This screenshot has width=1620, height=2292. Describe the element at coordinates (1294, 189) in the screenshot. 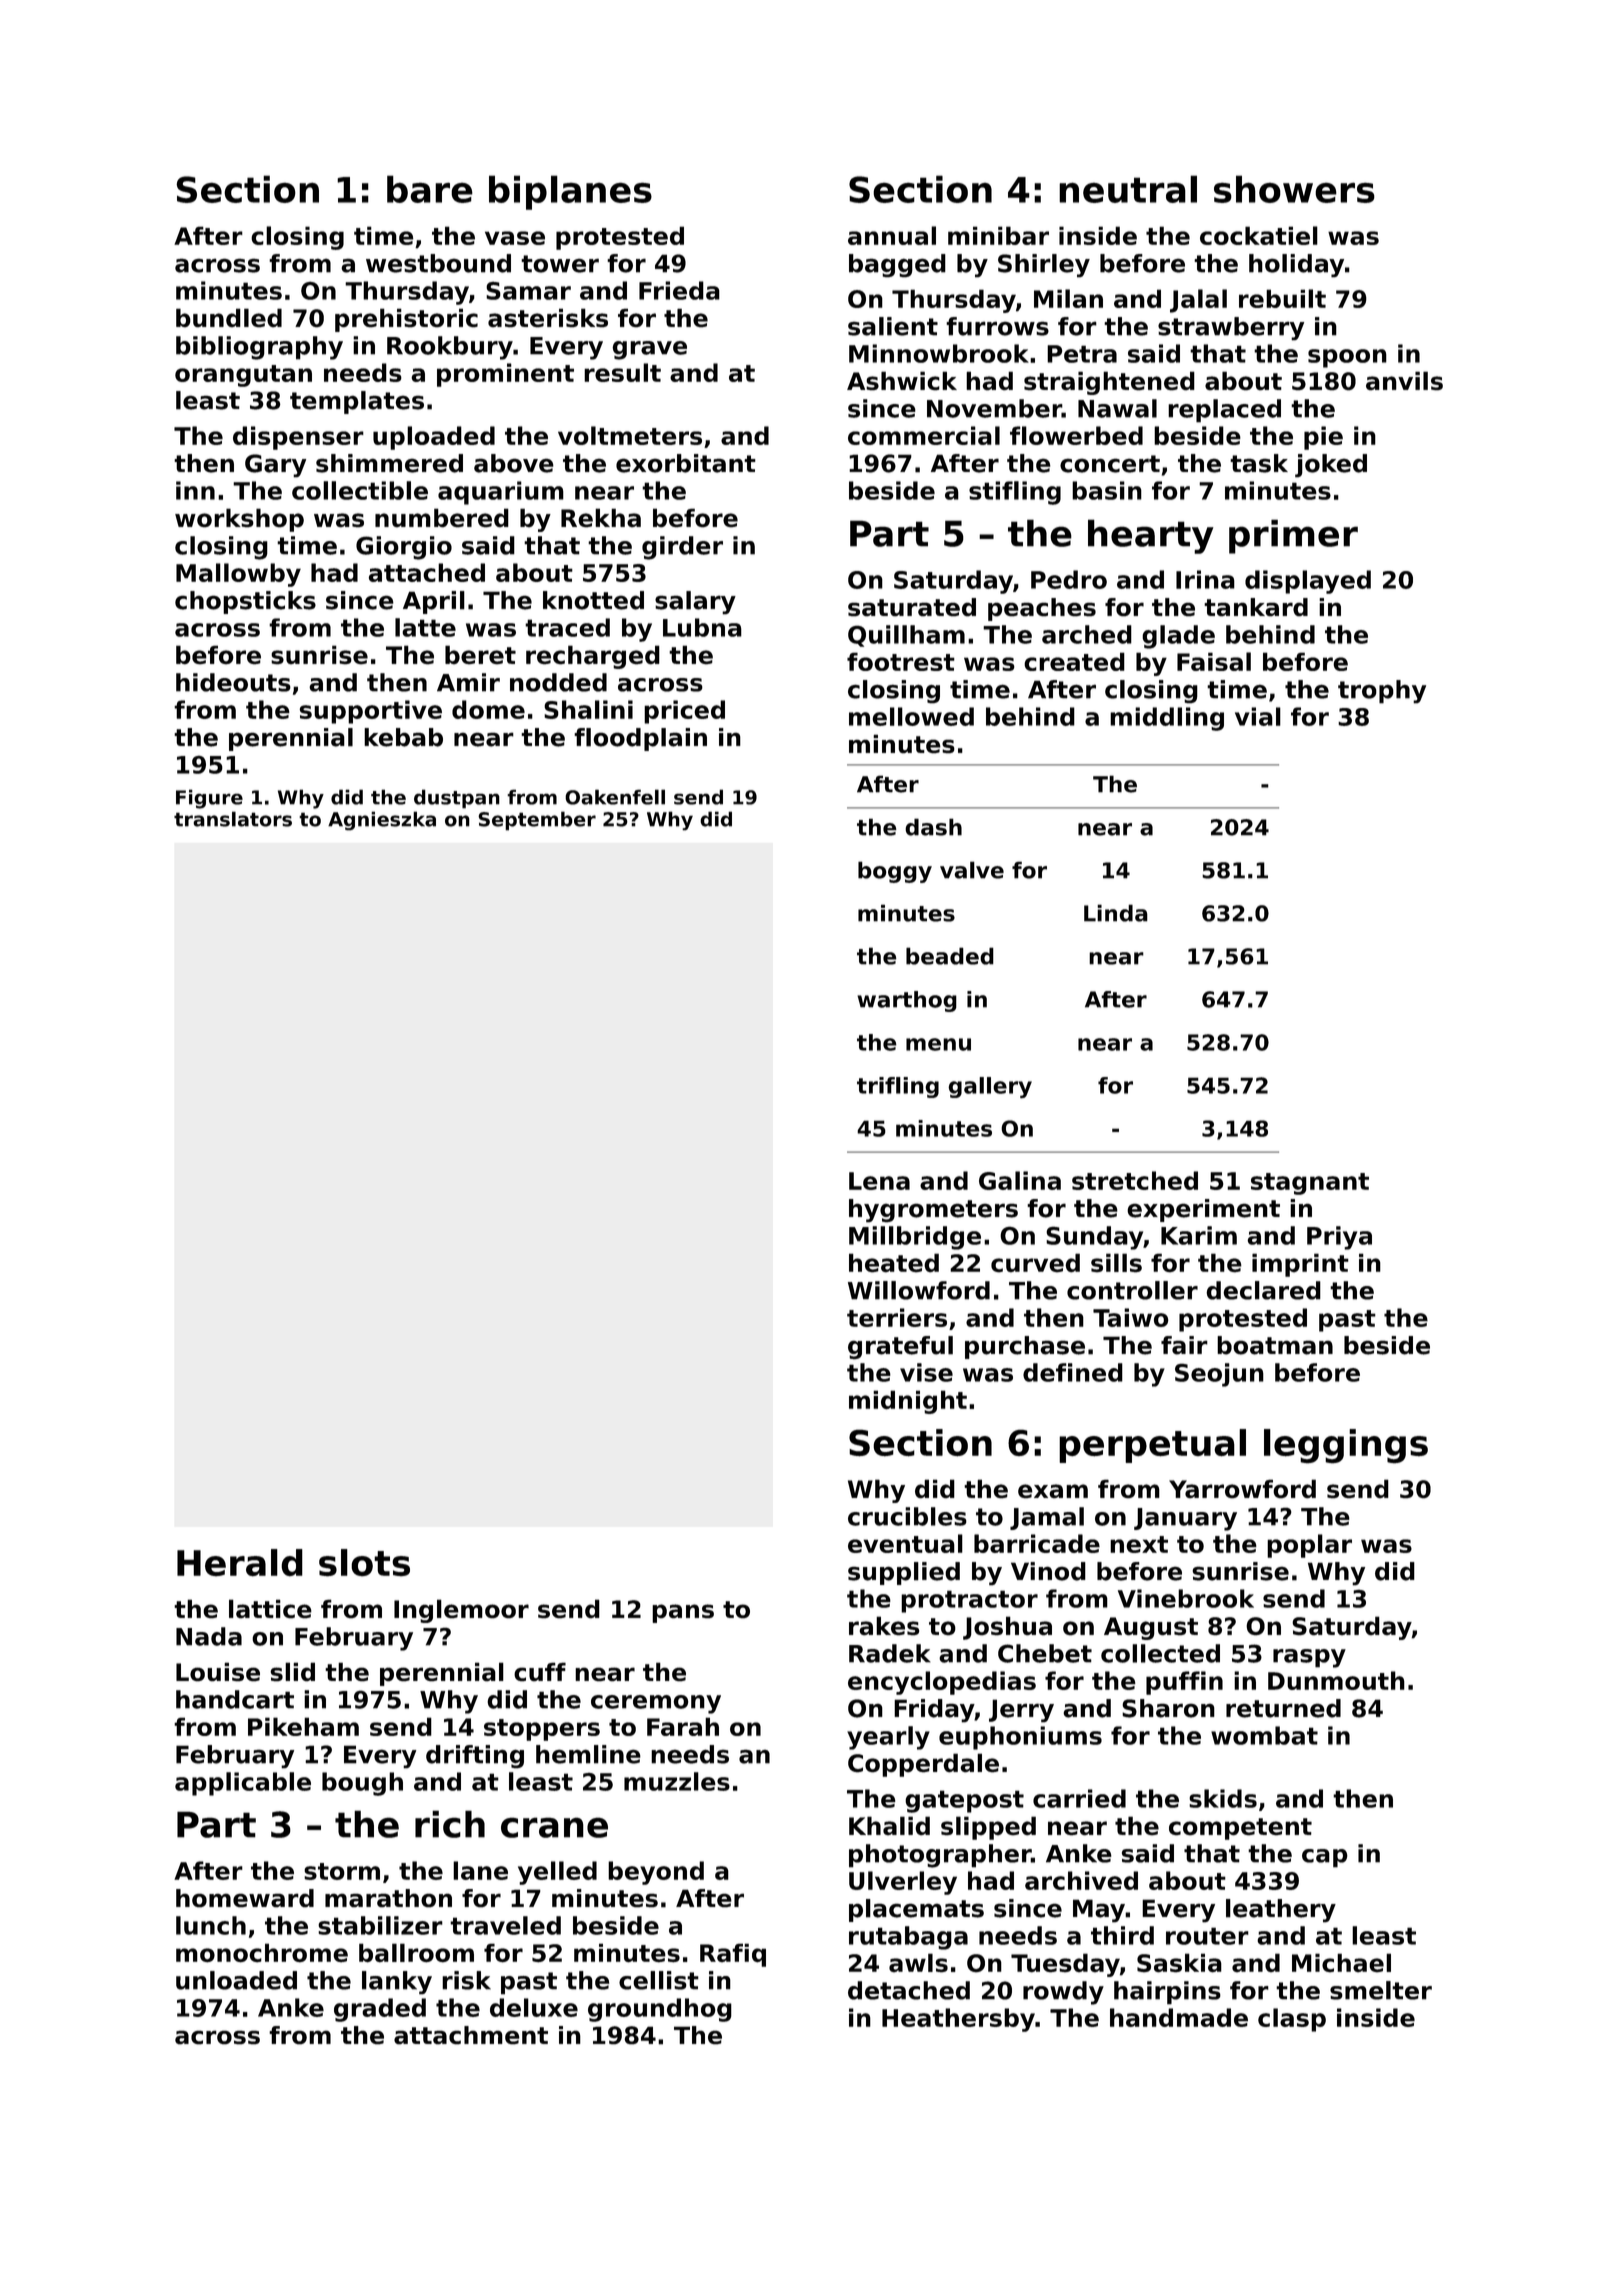

I see `showers` at that location.
